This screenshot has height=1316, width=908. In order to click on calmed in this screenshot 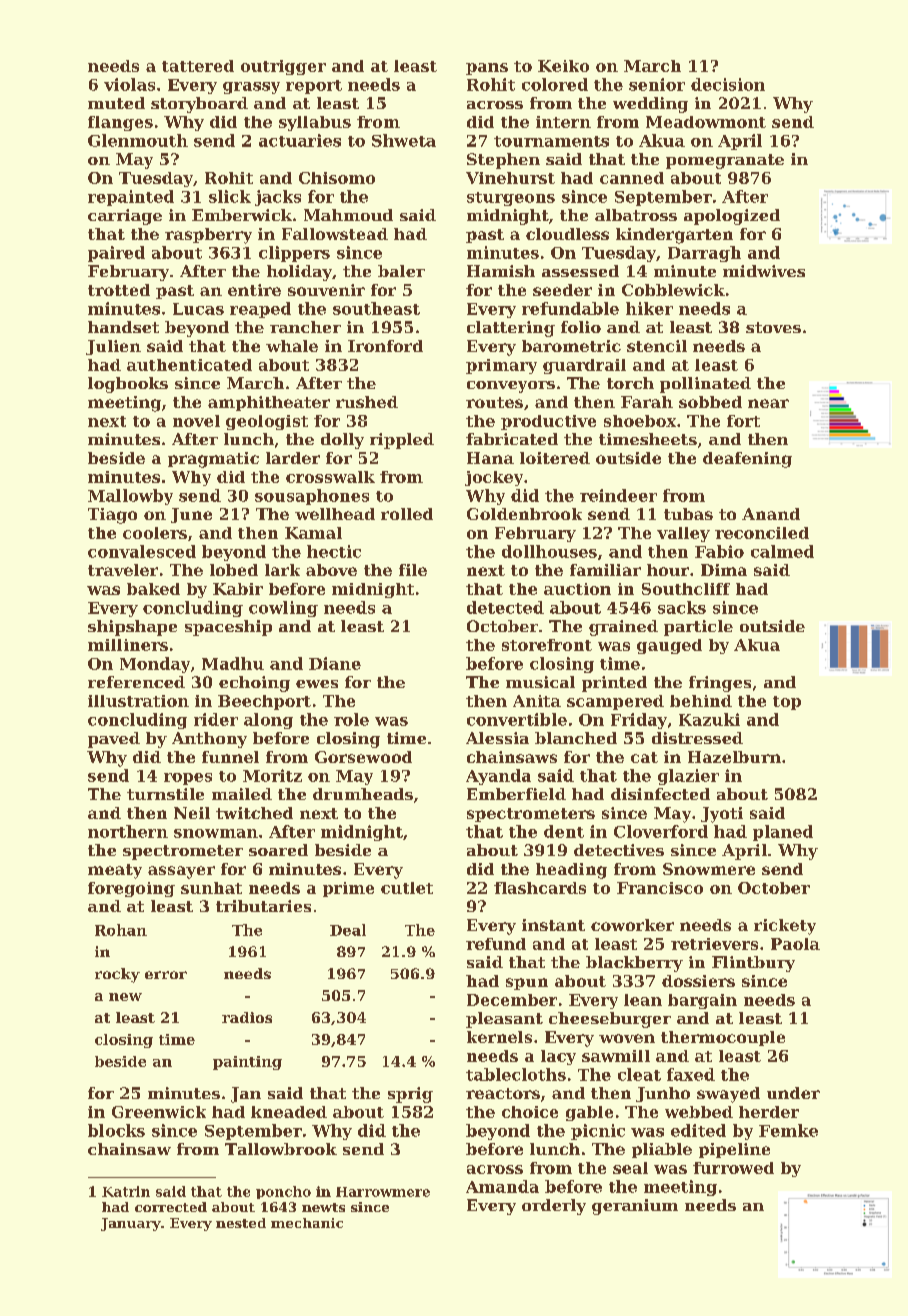, I will do `click(782, 551)`.
